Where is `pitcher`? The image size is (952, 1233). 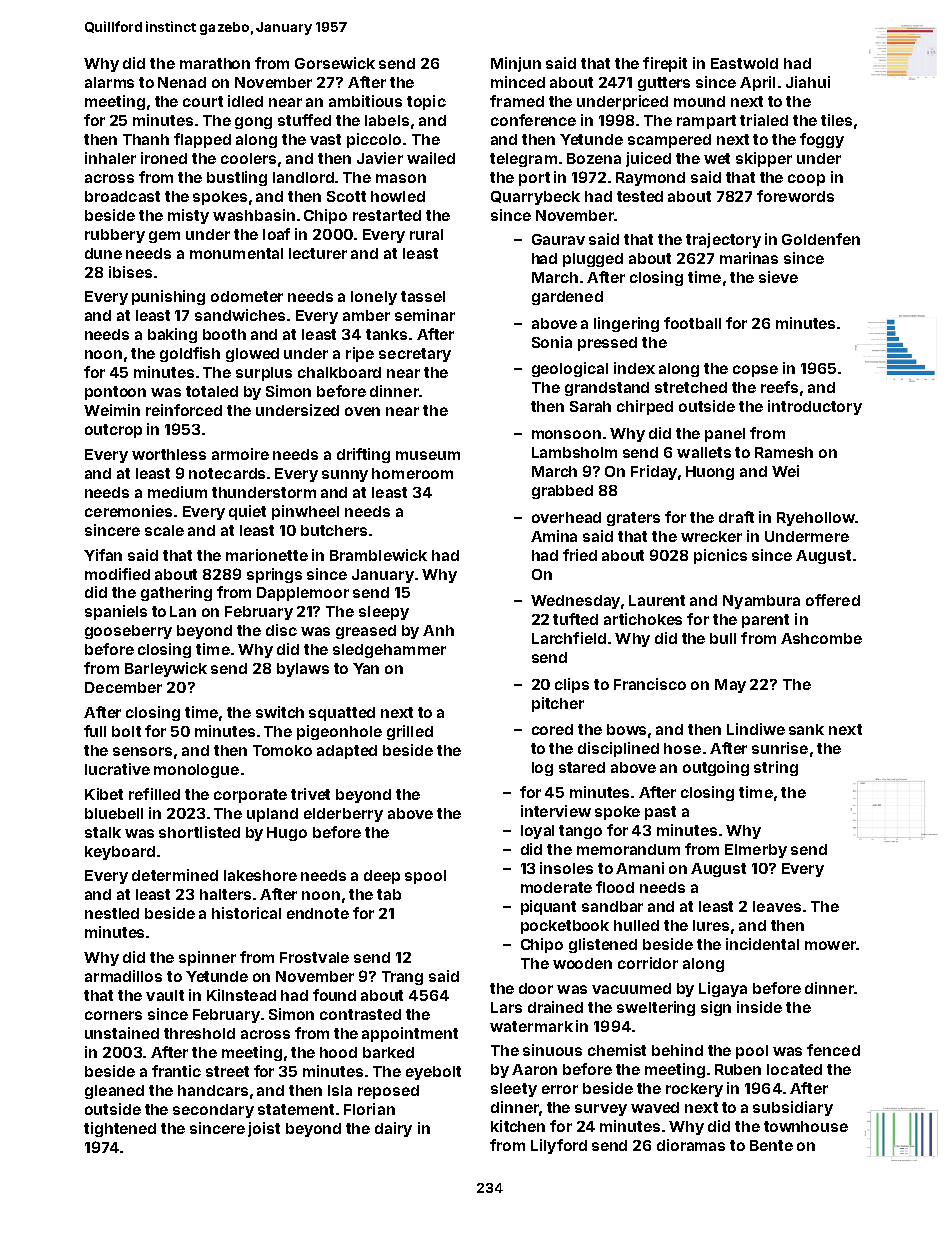 pitcher is located at coordinates (558, 704).
